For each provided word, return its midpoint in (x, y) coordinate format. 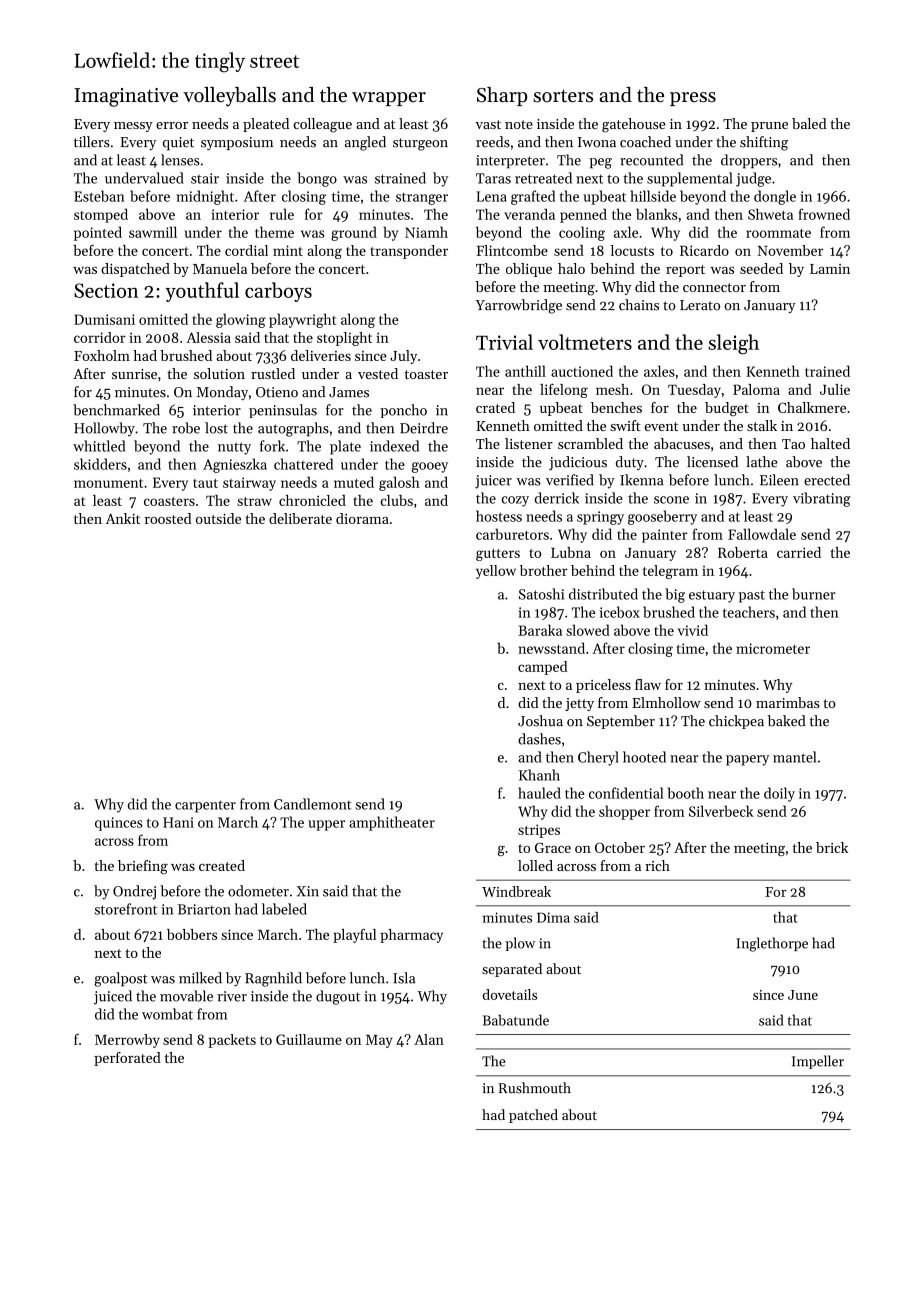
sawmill (153, 232)
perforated (127, 1059)
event (661, 426)
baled (809, 123)
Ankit (123, 518)
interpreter (510, 161)
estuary (712, 596)
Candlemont (313, 804)
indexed (394, 446)
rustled (273, 373)
